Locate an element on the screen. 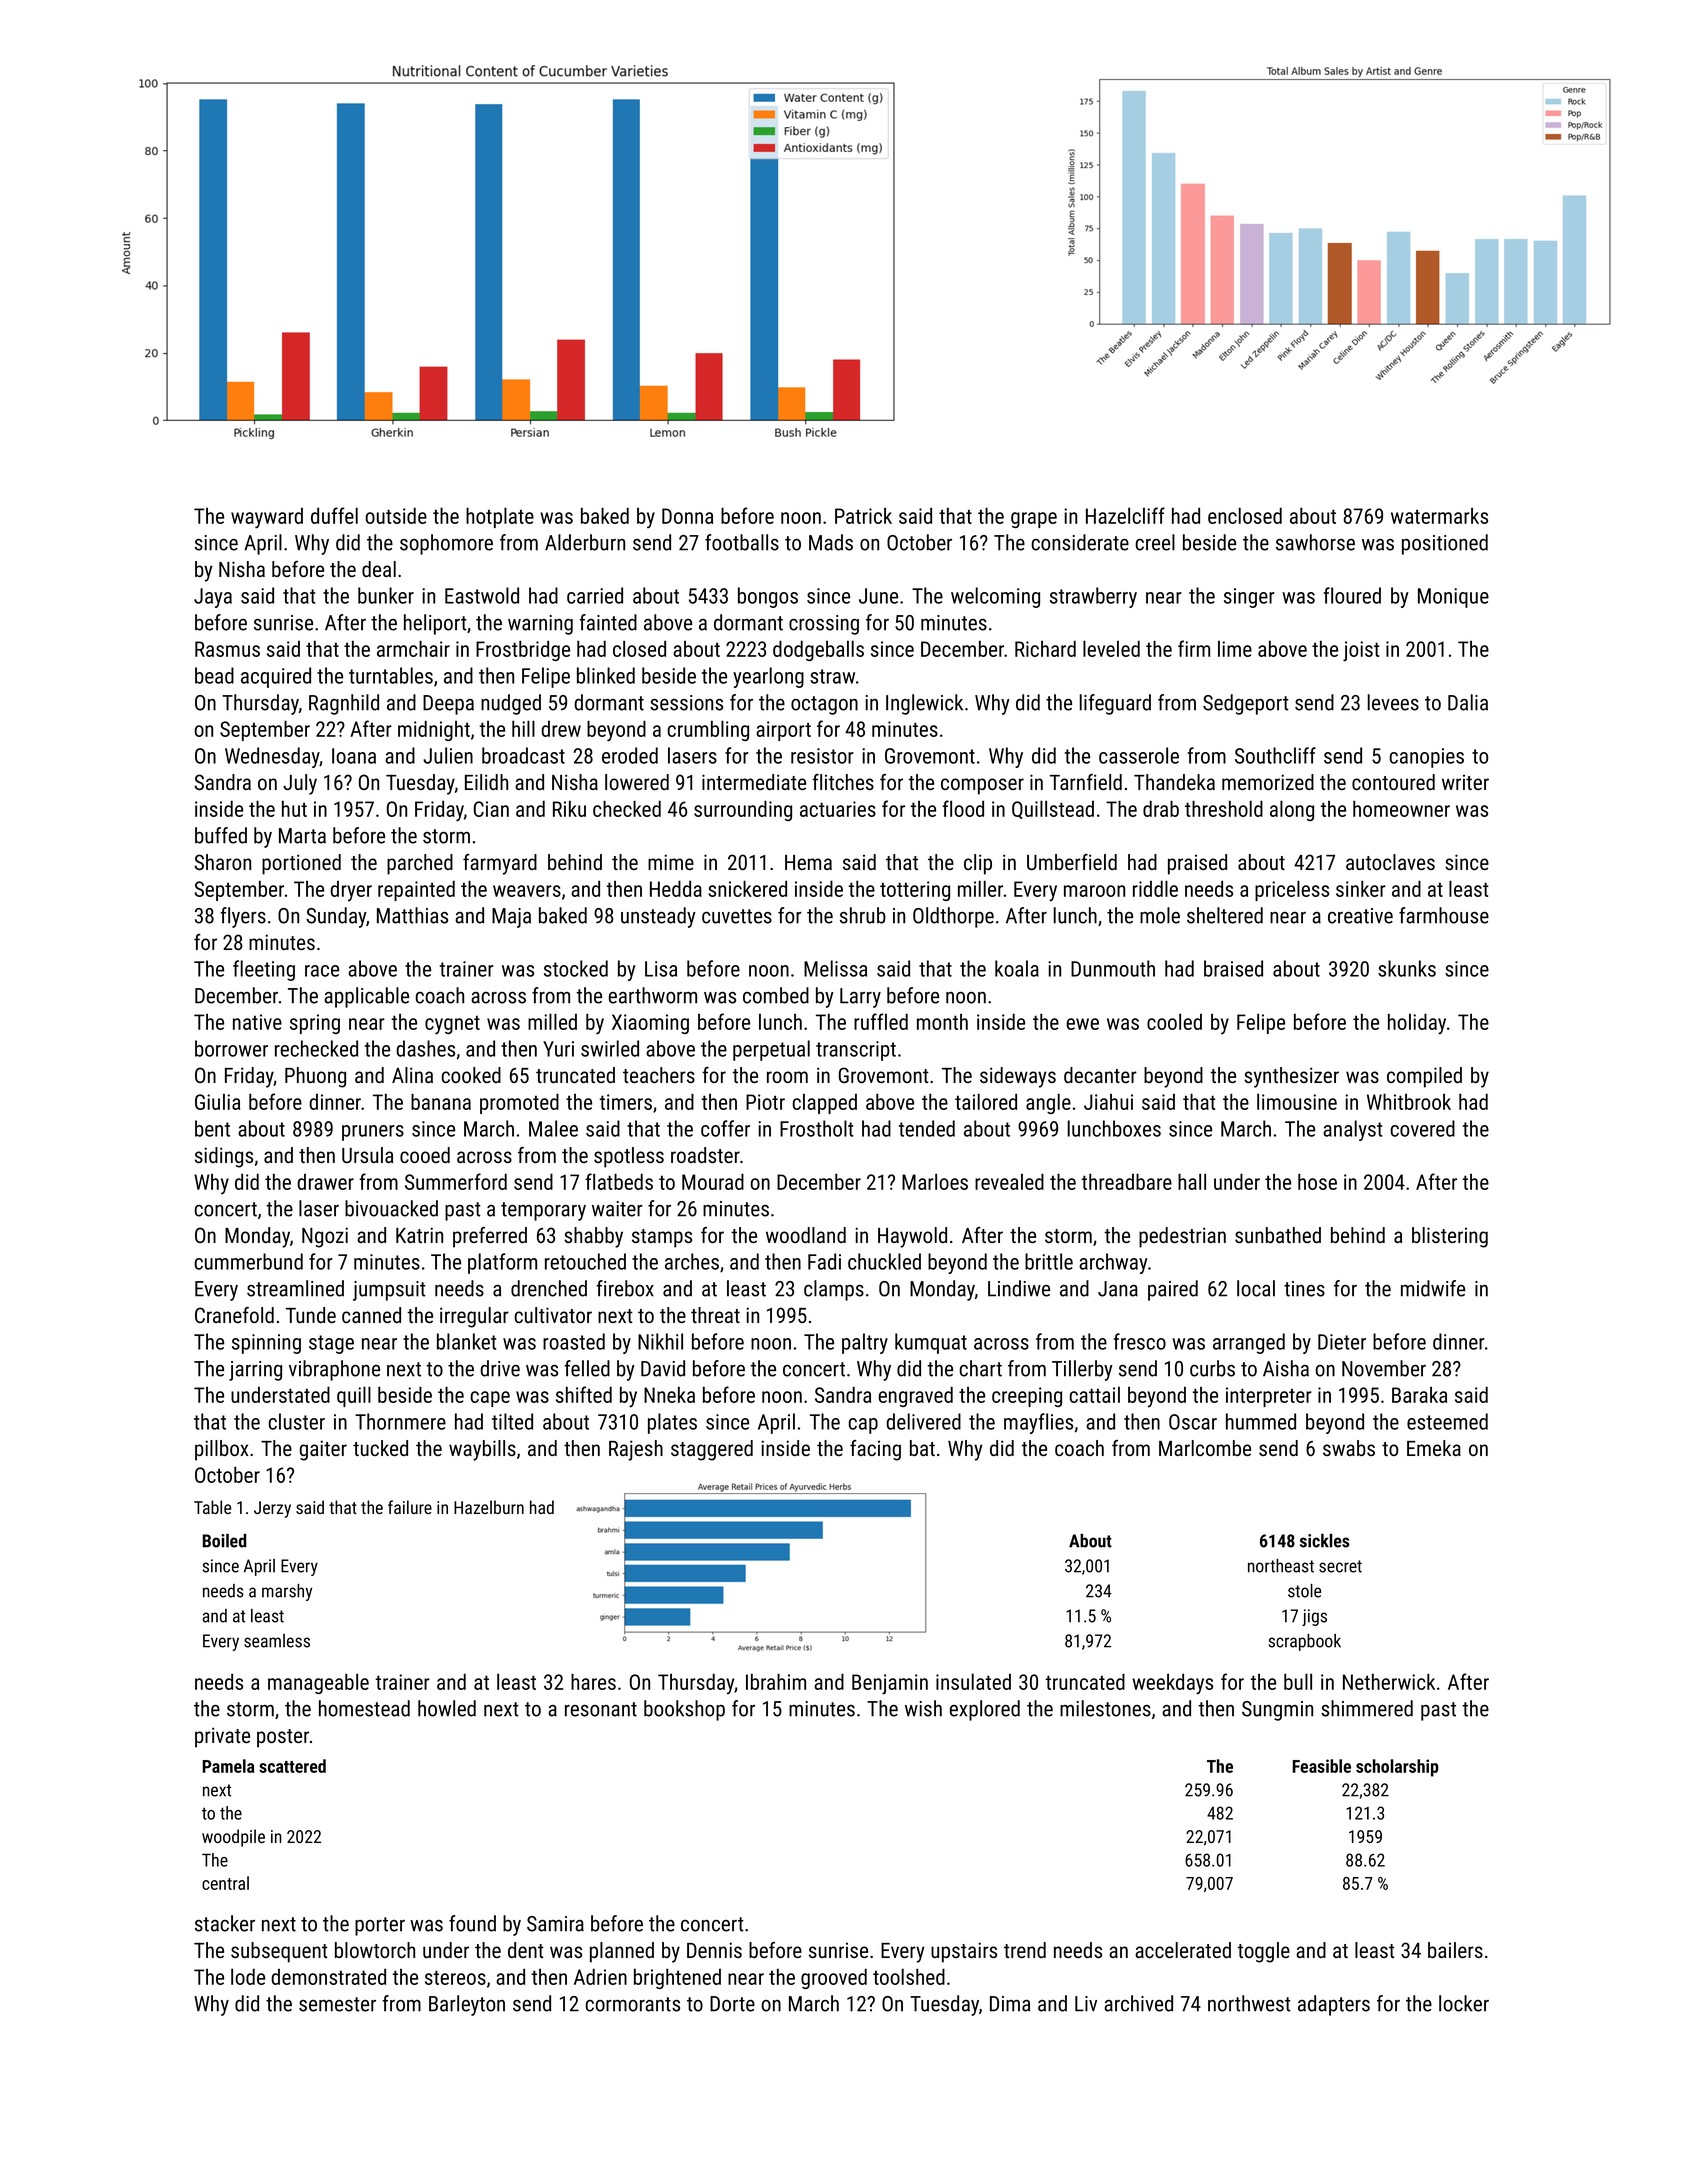 This screenshot has width=1683, height=2178. composer is located at coordinates (982, 786).
